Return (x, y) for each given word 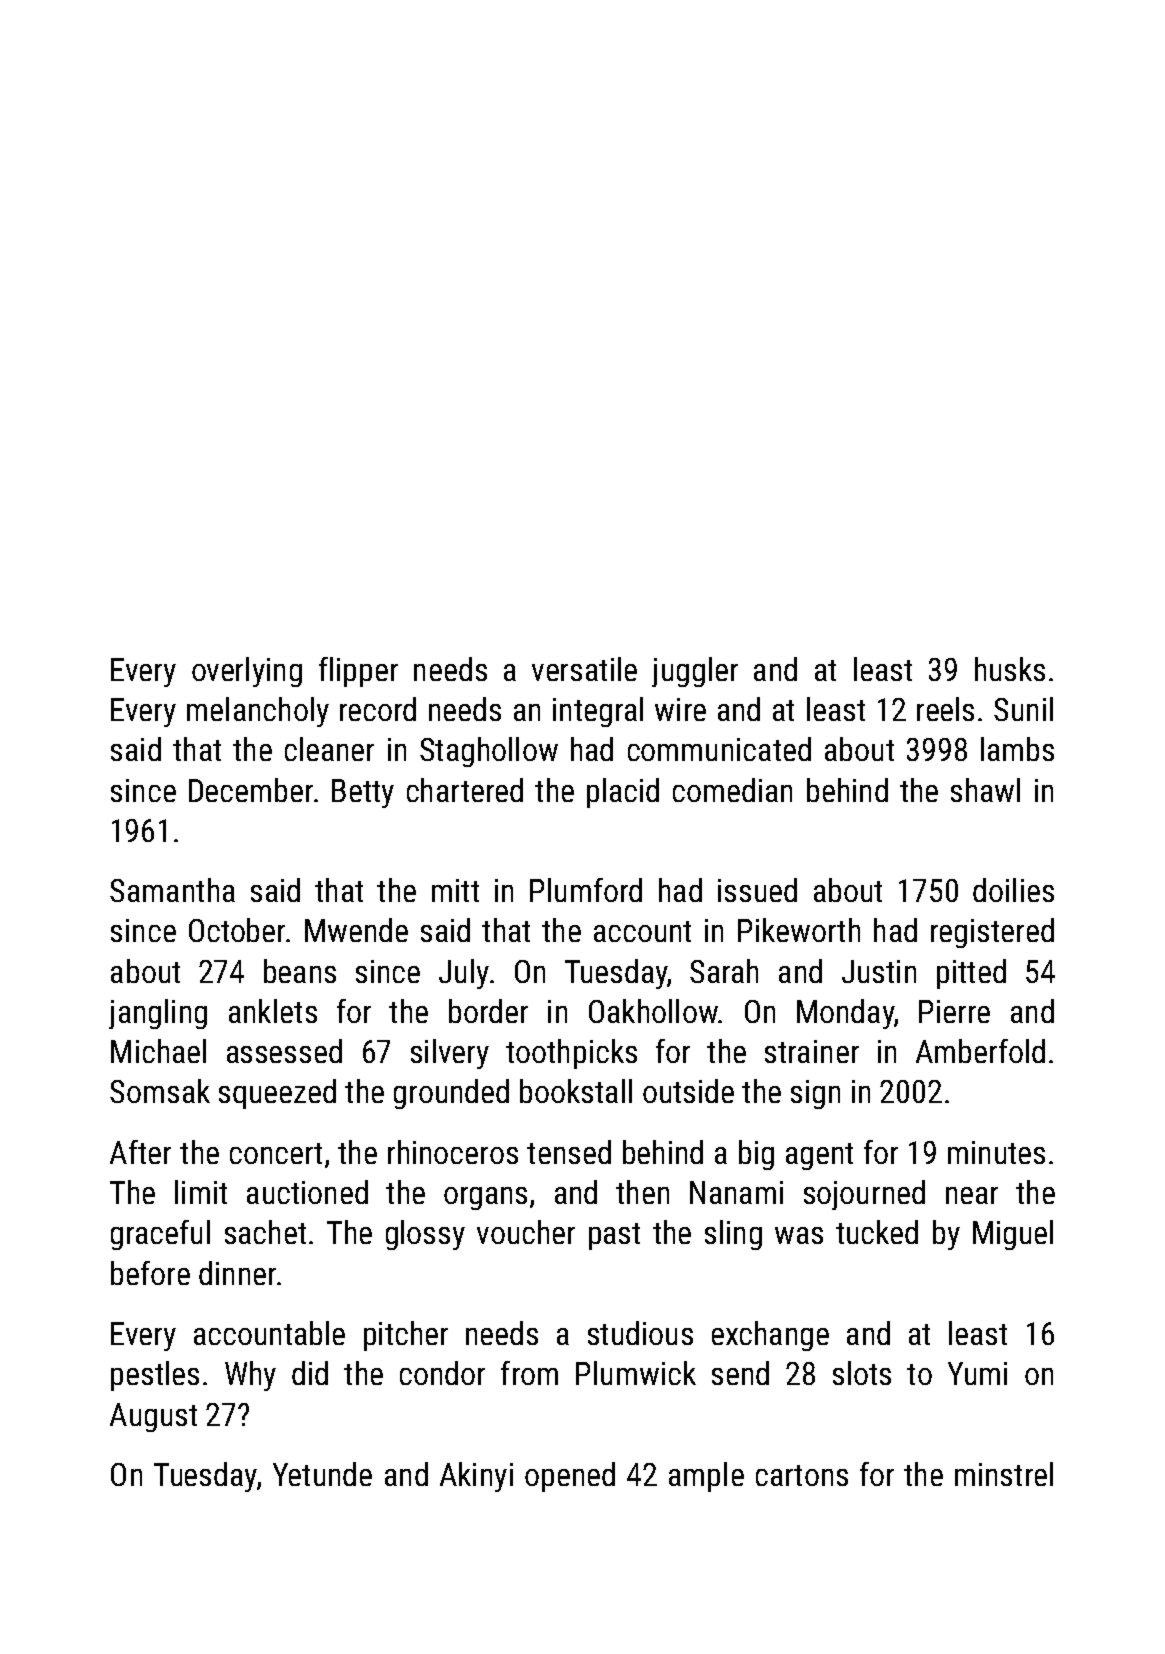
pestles (155, 1376)
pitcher (406, 1336)
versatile (584, 669)
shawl (985, 790)
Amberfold (980, 1051)
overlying (247, 672)
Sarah (724, 971)
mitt (455, 890)
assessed (284, 1051)
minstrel (1004, 1474)
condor (442, 1373)
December (251, 790)
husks (1010, 669)
